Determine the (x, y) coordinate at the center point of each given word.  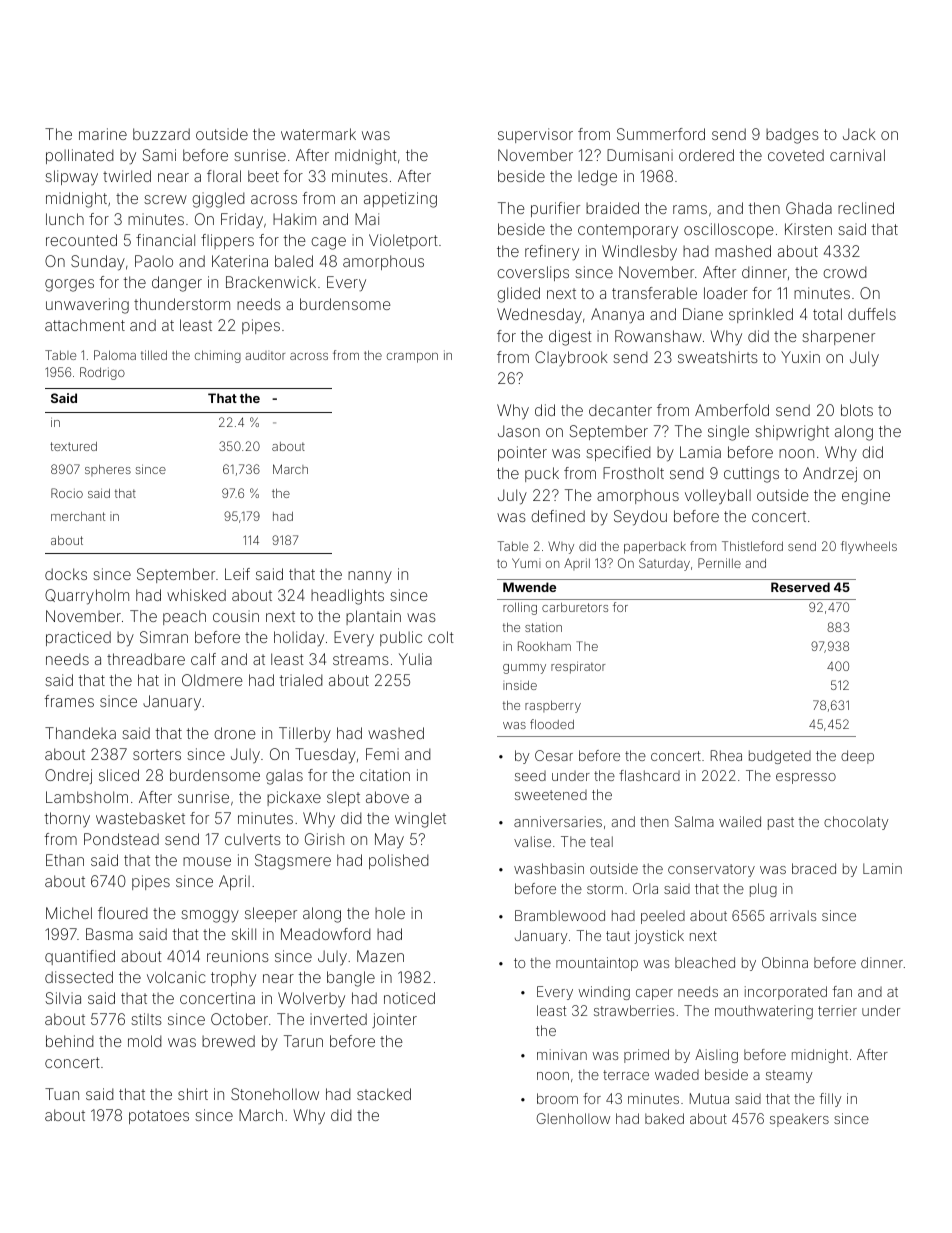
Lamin (882, 868)
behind (70, 1041)
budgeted (780, 757)
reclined (866, 208)
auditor (265, 355)
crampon (412, 358)
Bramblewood (560, 915)
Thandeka (80, 733)
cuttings (751, 475)
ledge (597, 178)
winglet (420, 820)
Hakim (294, 219)
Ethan (65, 860)
